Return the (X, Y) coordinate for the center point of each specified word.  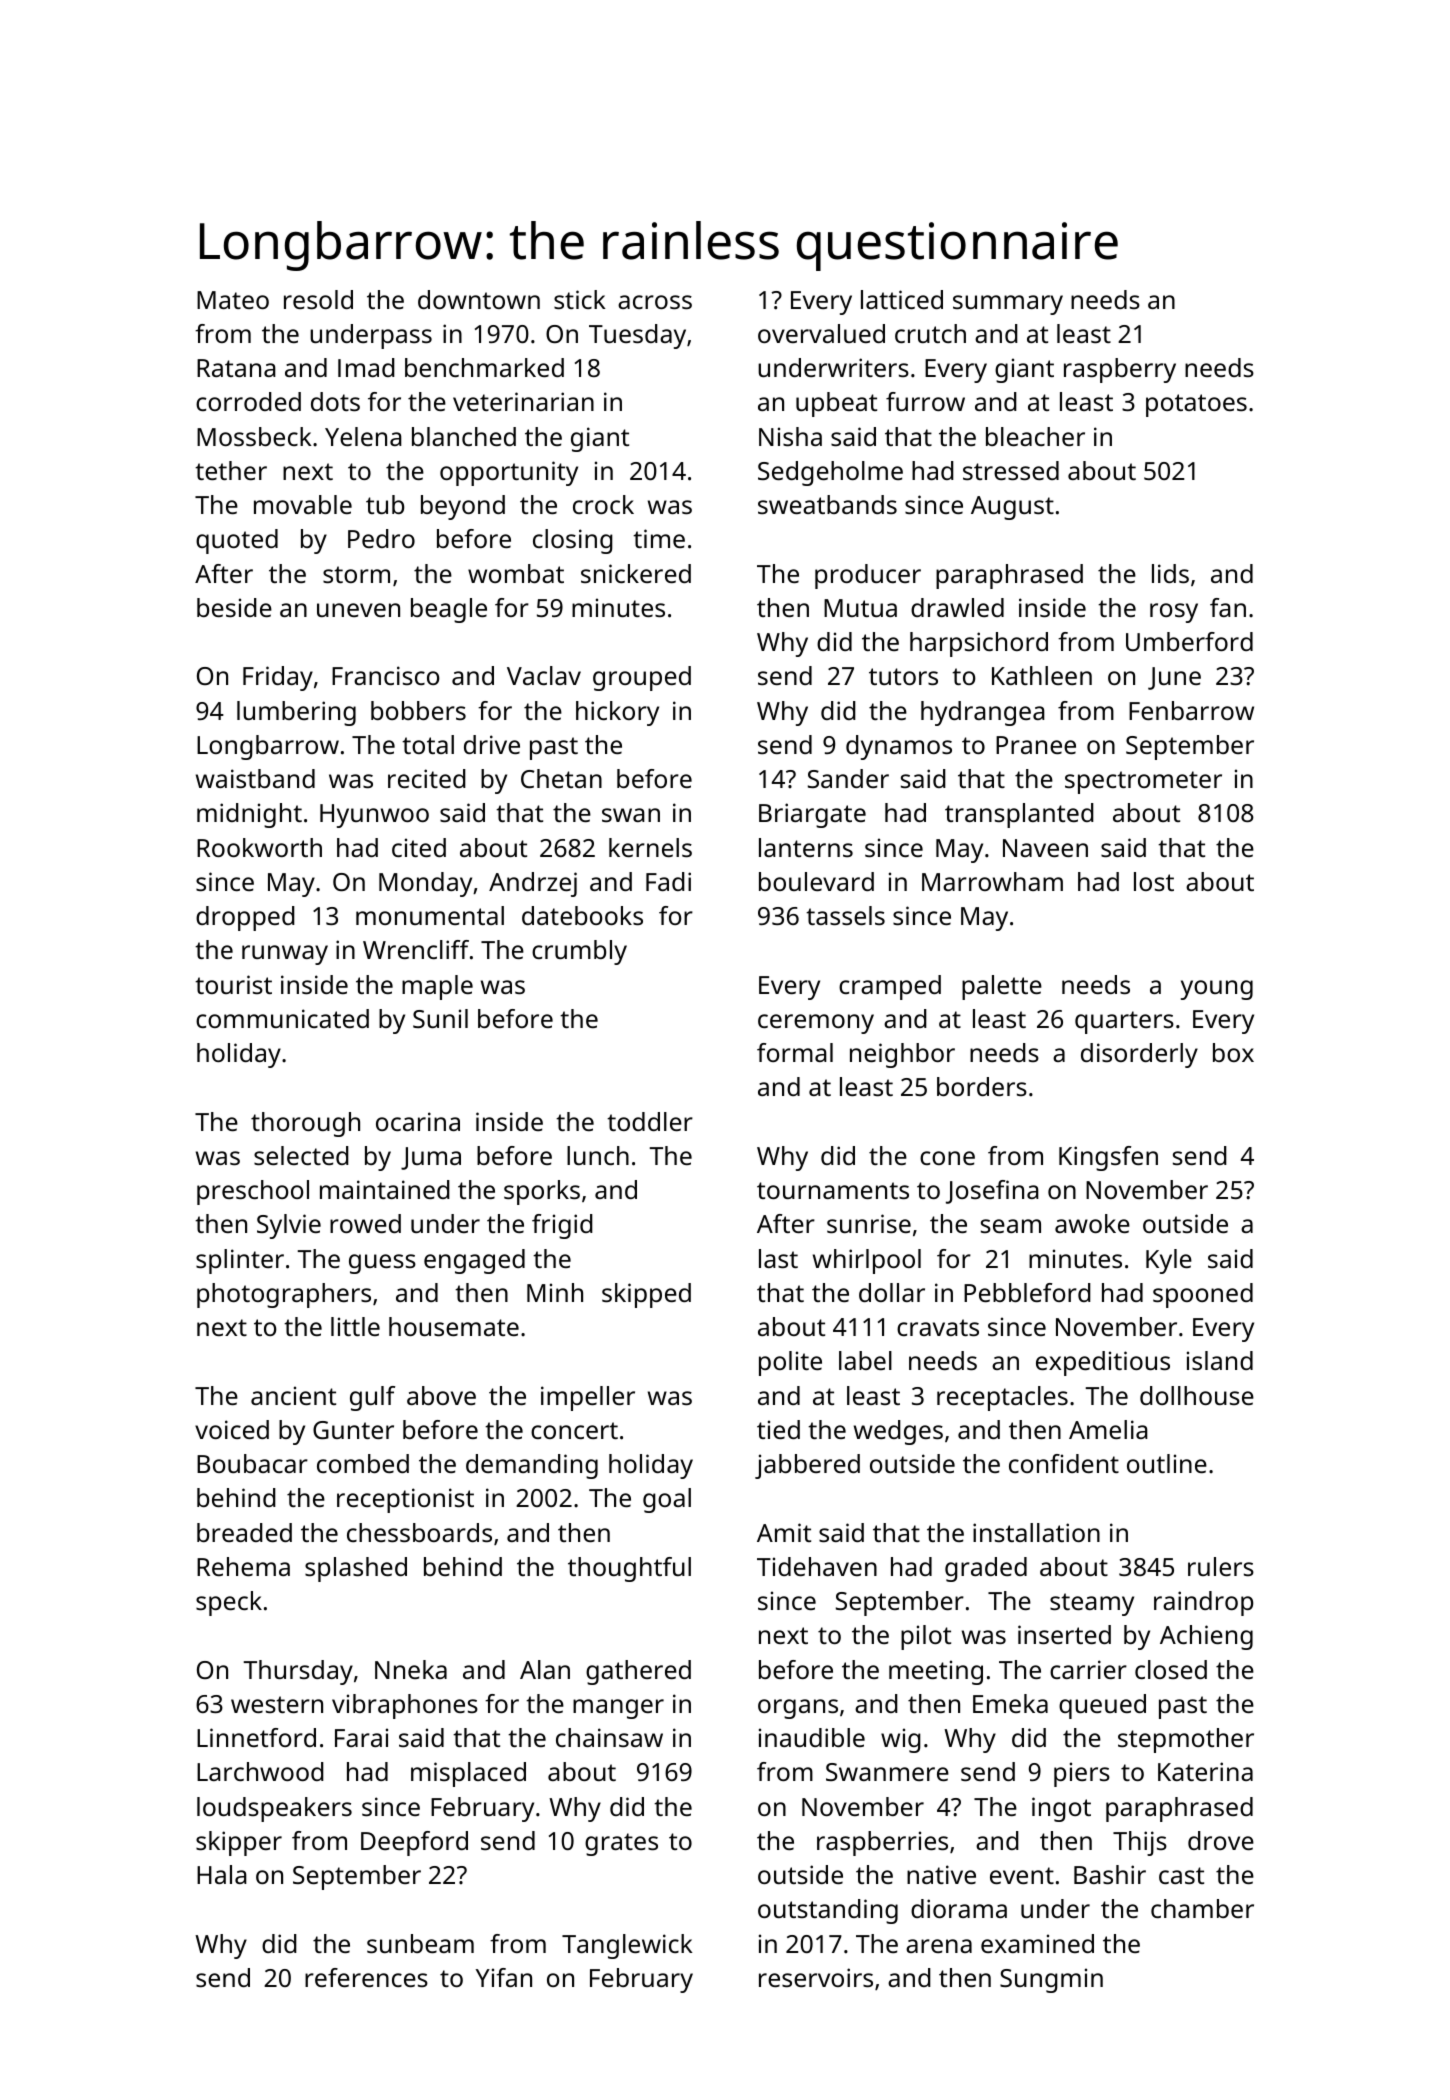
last (778, 1258)
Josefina (992, 1192)
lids (1170, 573)
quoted (237, 541)
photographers (284, 1295)
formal (795, 1052)
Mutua (860, 608)
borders (982, 1086)
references (366, 1977)
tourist (233, 984)
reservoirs (816, 1977)
